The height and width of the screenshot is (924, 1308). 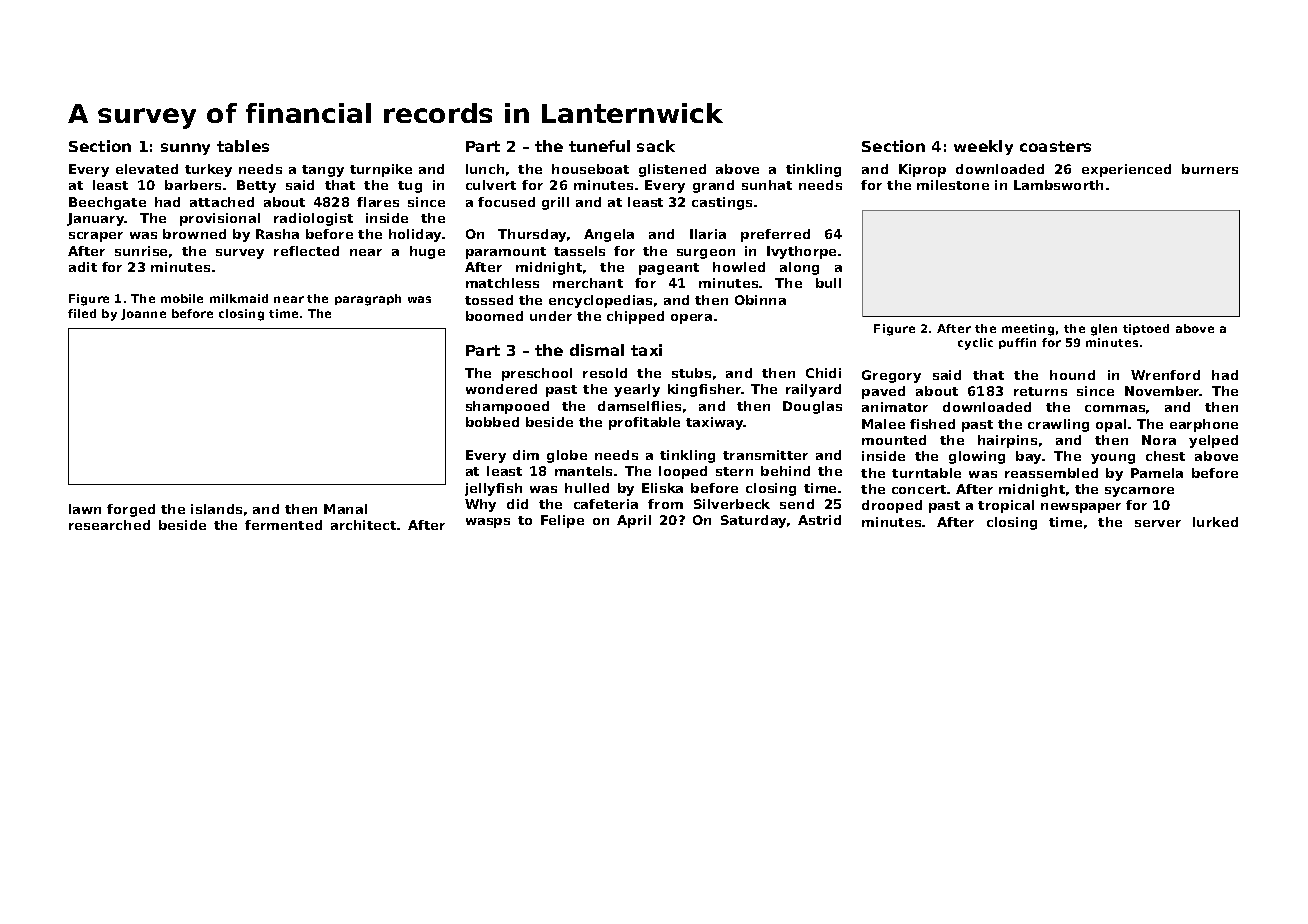 I want to click on burners, so click(x=1210, y=169).
